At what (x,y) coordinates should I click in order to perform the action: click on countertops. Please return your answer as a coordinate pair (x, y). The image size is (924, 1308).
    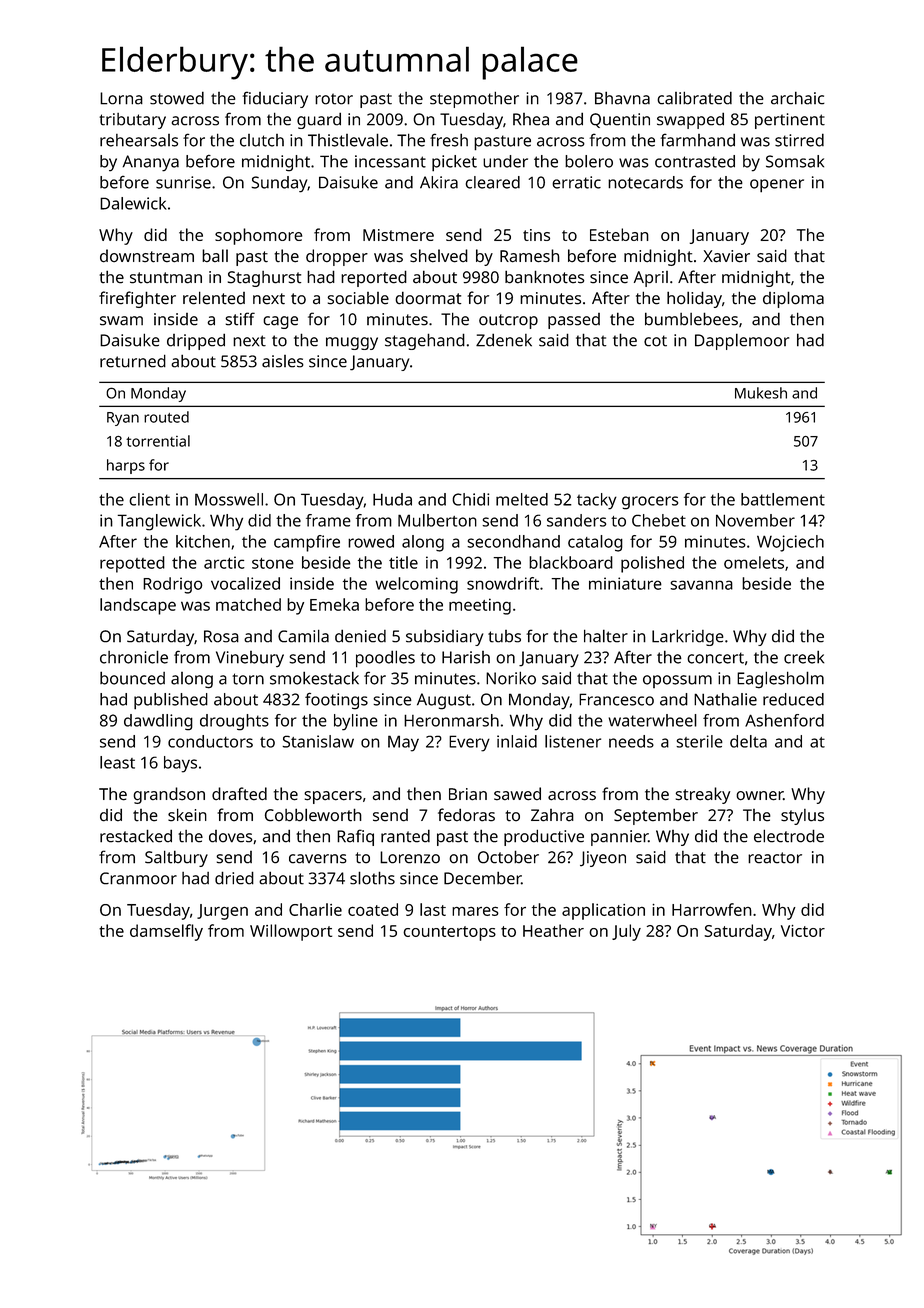
    Looking at the image, I should click on (449, 933).
